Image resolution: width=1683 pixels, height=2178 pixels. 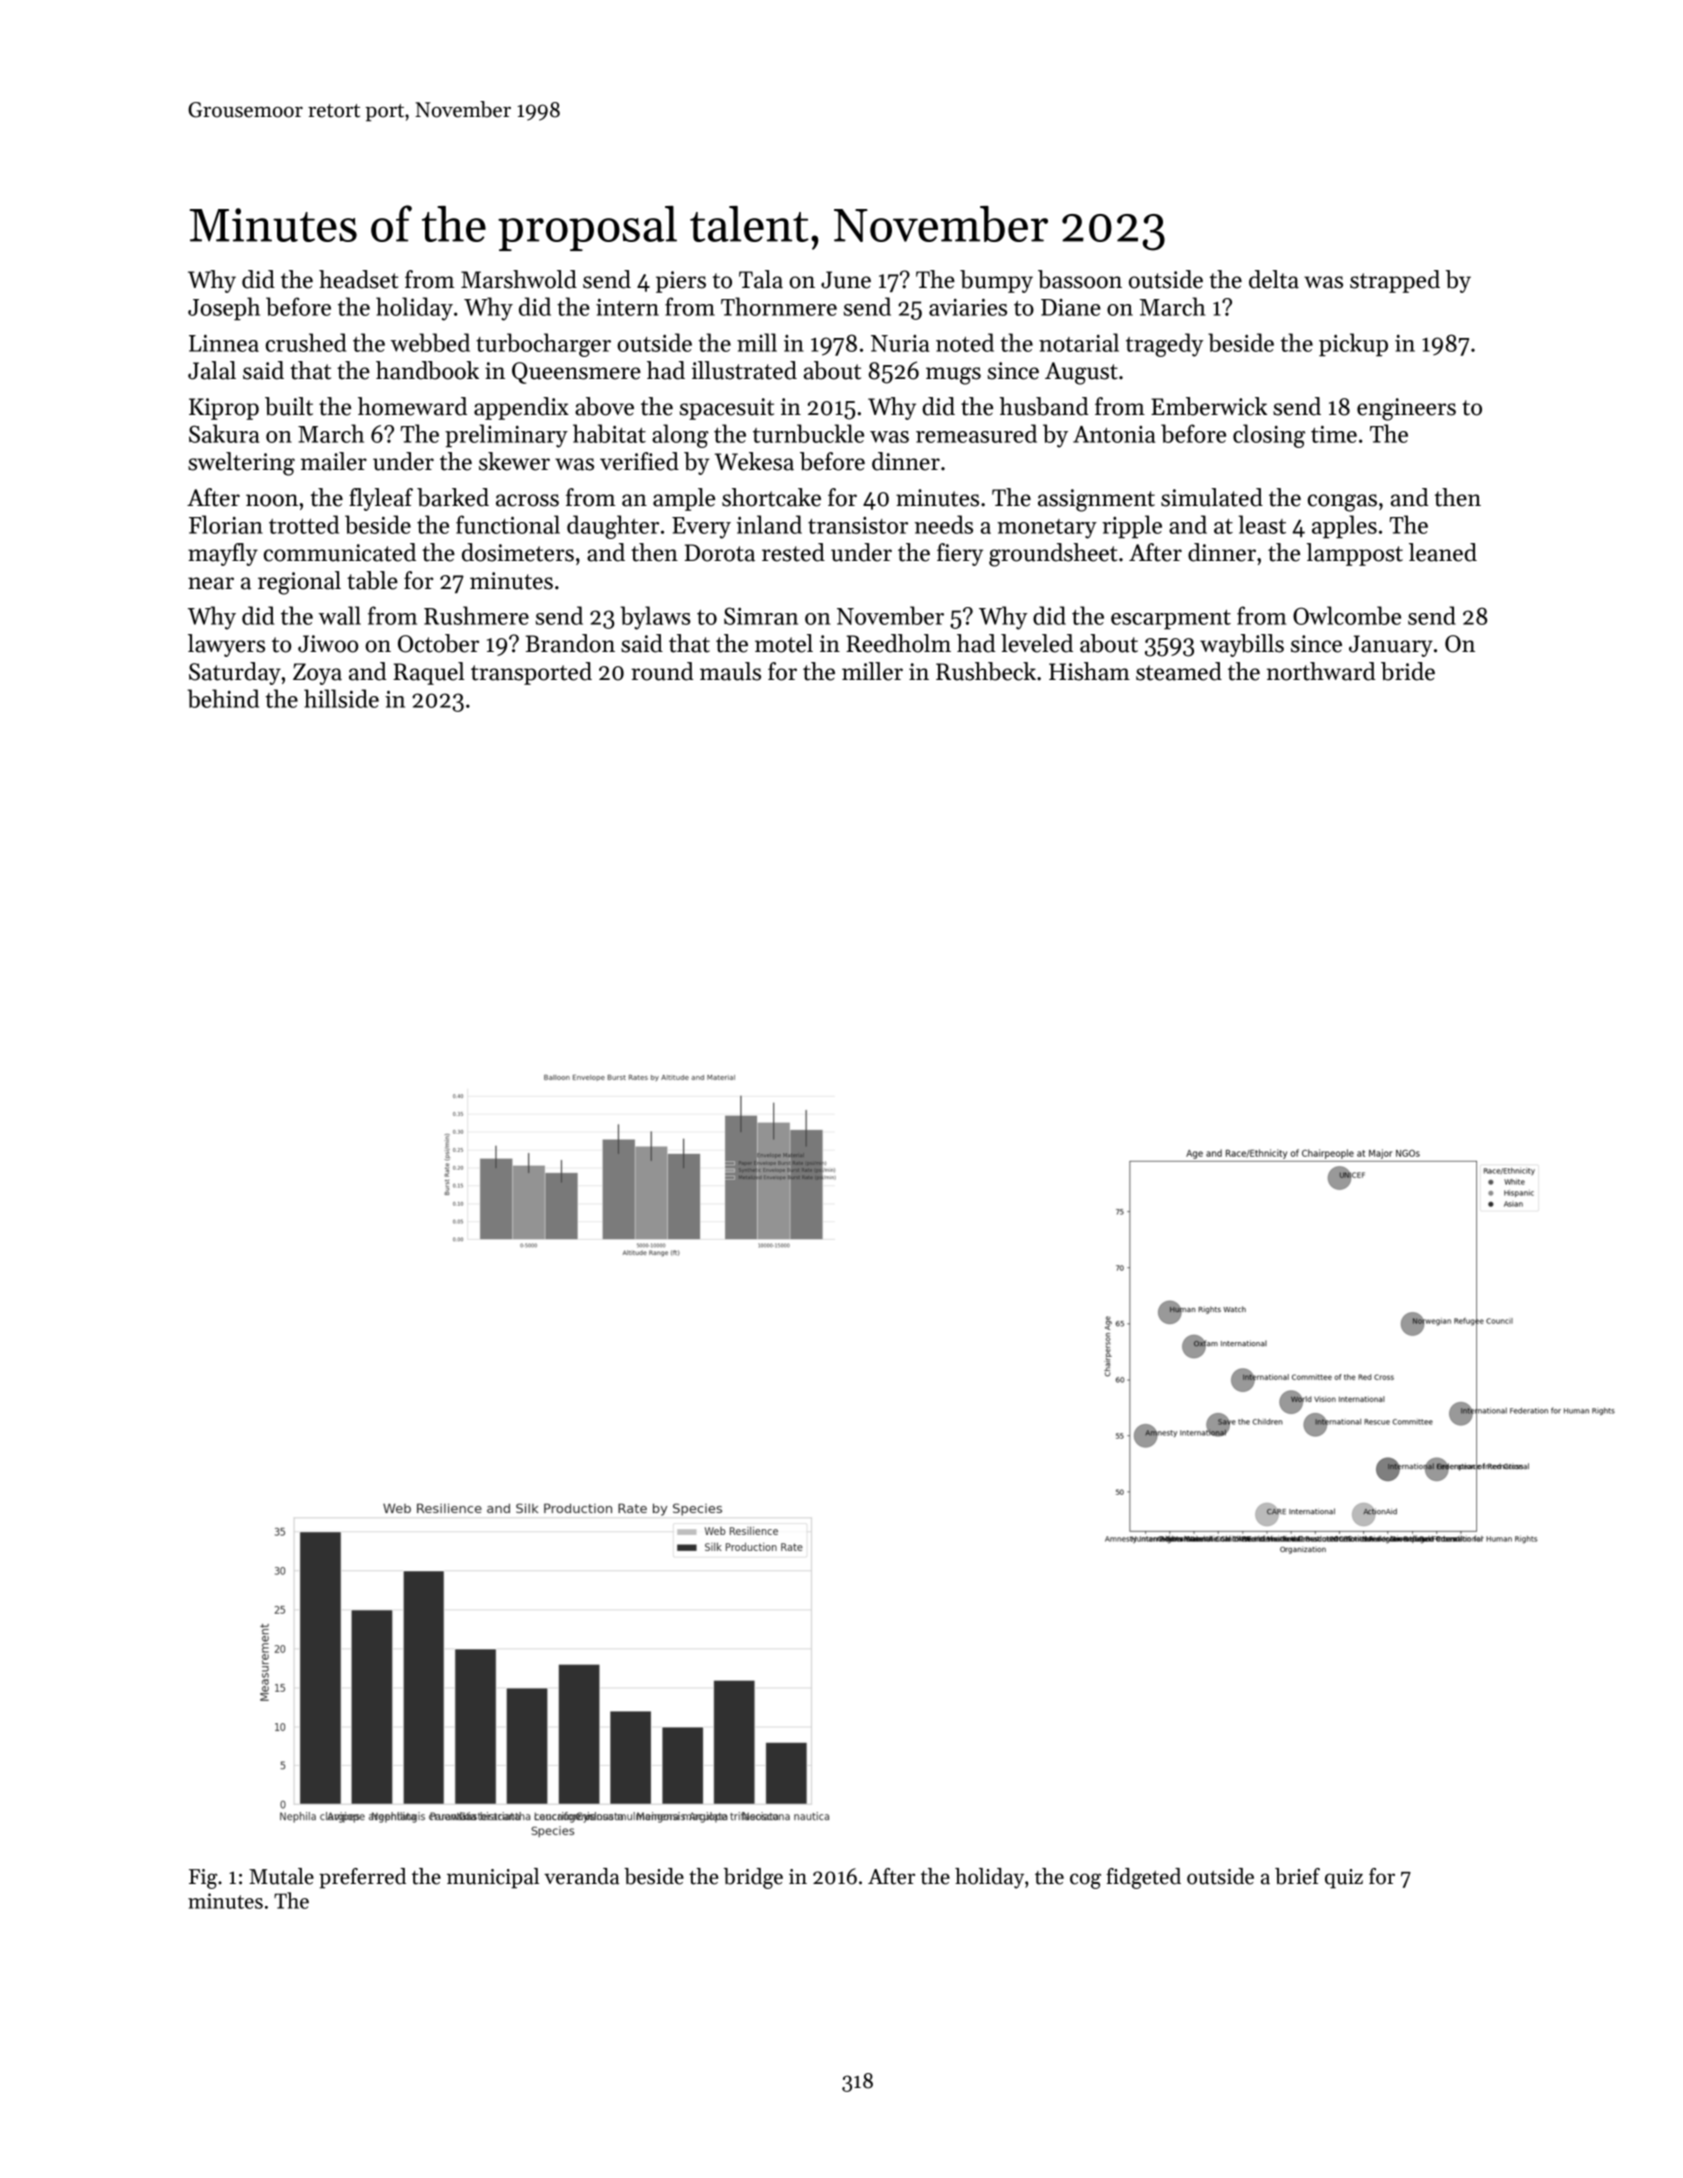 I want to click on mauls, so click(x=730, y=671).
